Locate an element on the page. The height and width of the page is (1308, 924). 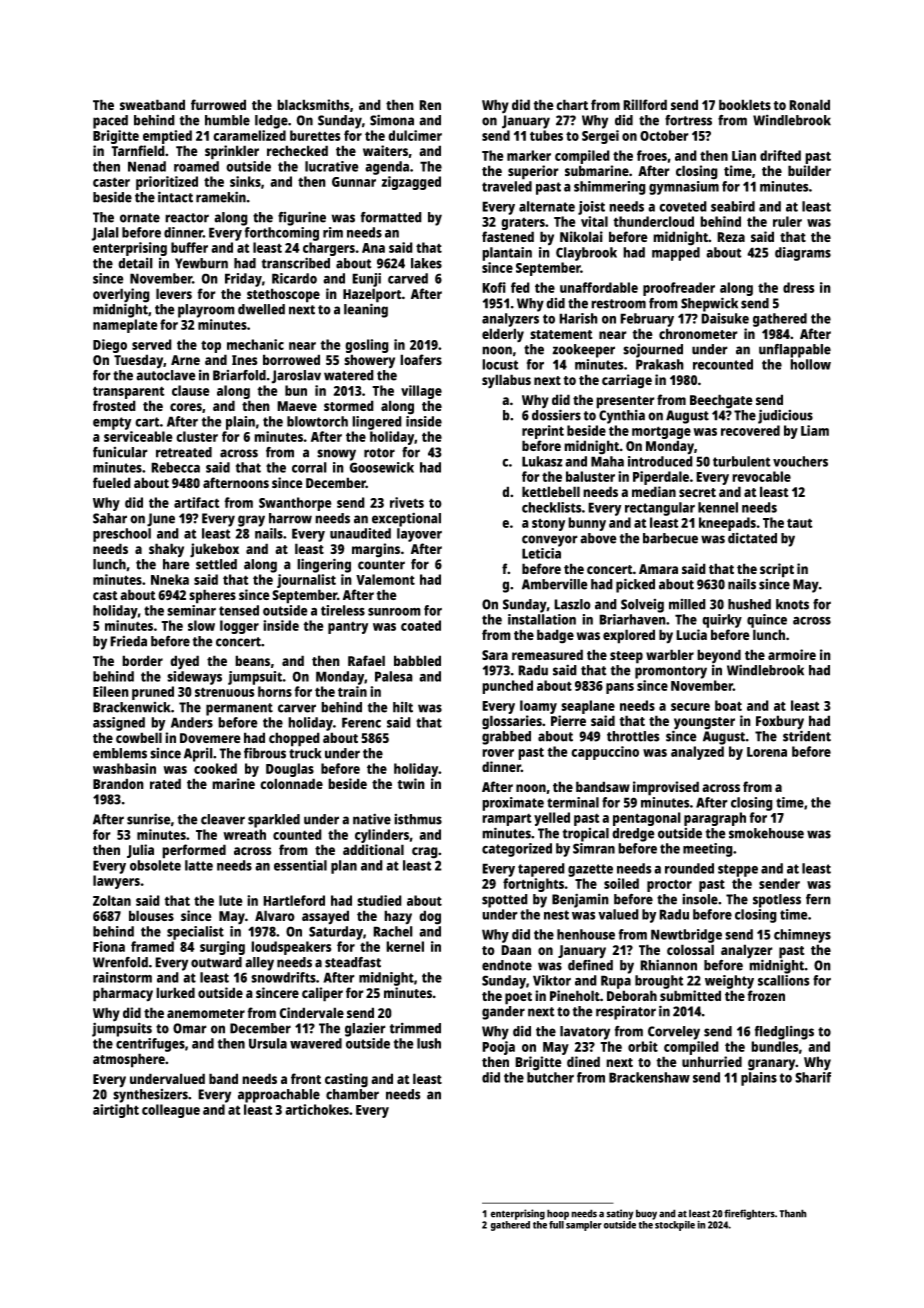
promontory is located at coordinates (671, 672).
